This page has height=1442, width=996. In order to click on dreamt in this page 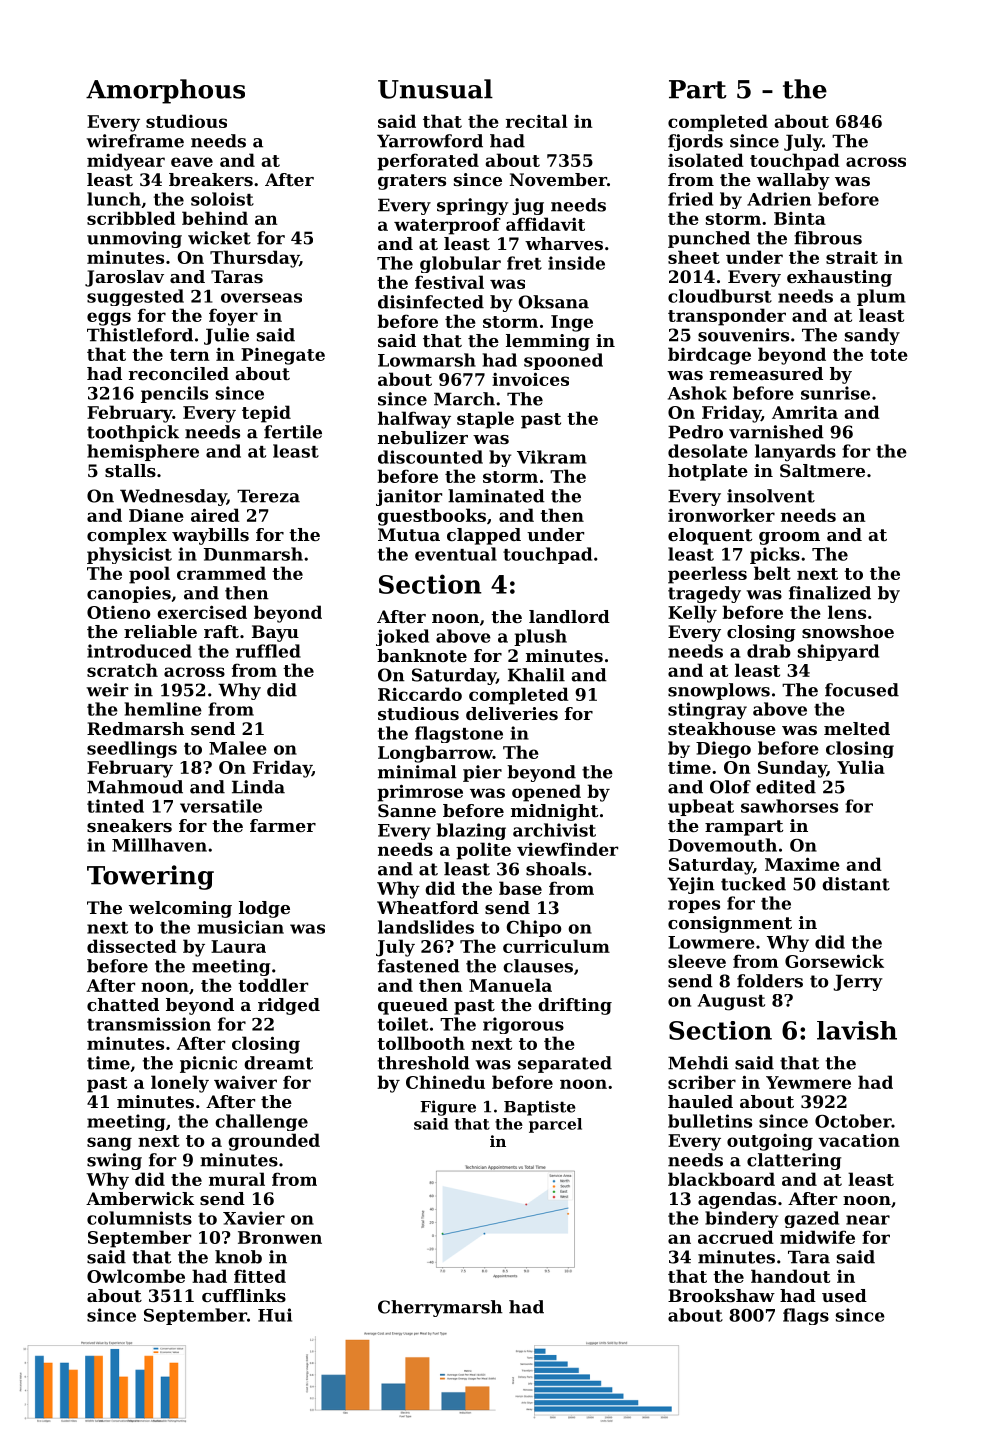, I will do `click(278, 1063)`.
